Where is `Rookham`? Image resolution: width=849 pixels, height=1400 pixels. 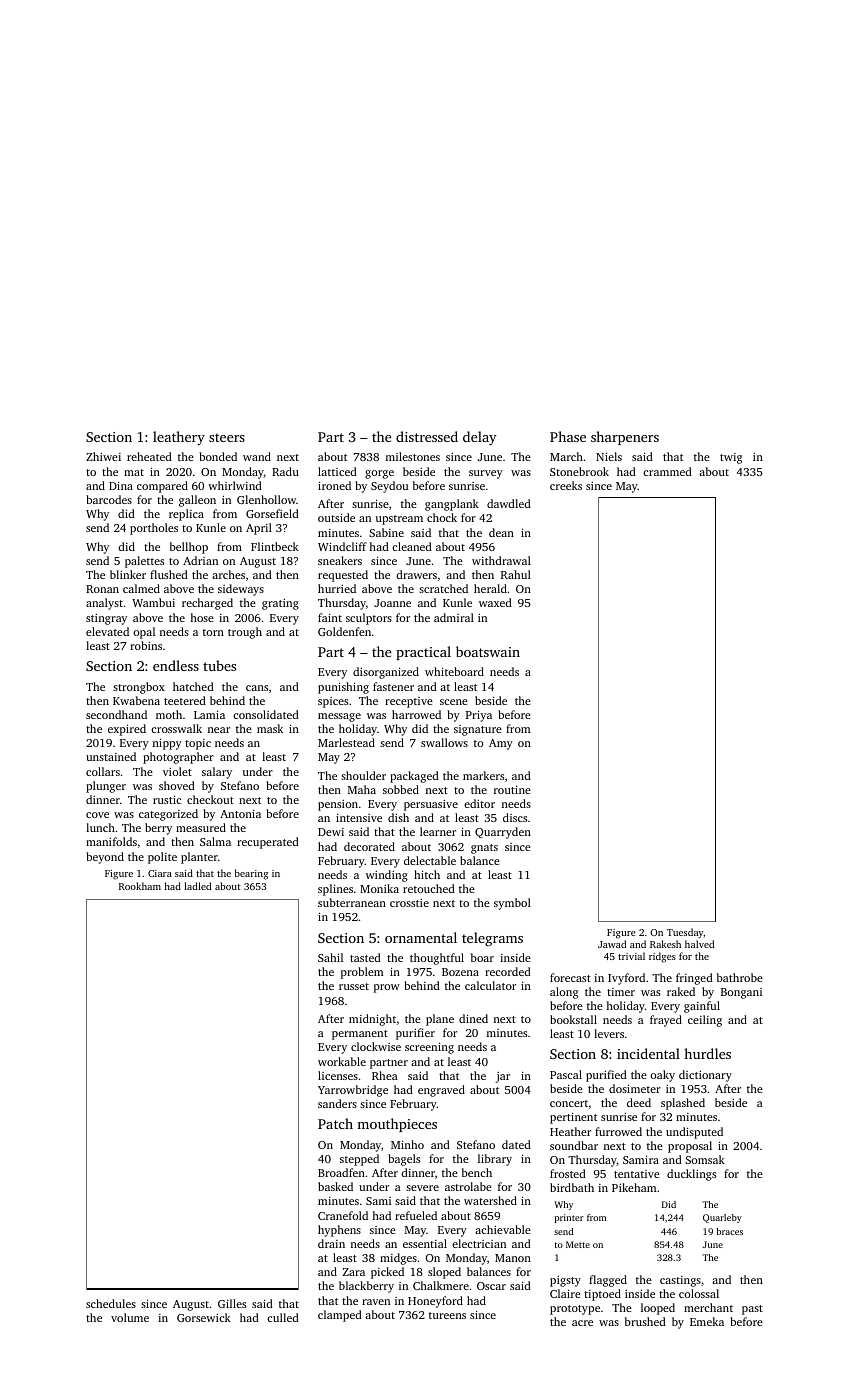
Rookham is located at coordinates (140, 886).
